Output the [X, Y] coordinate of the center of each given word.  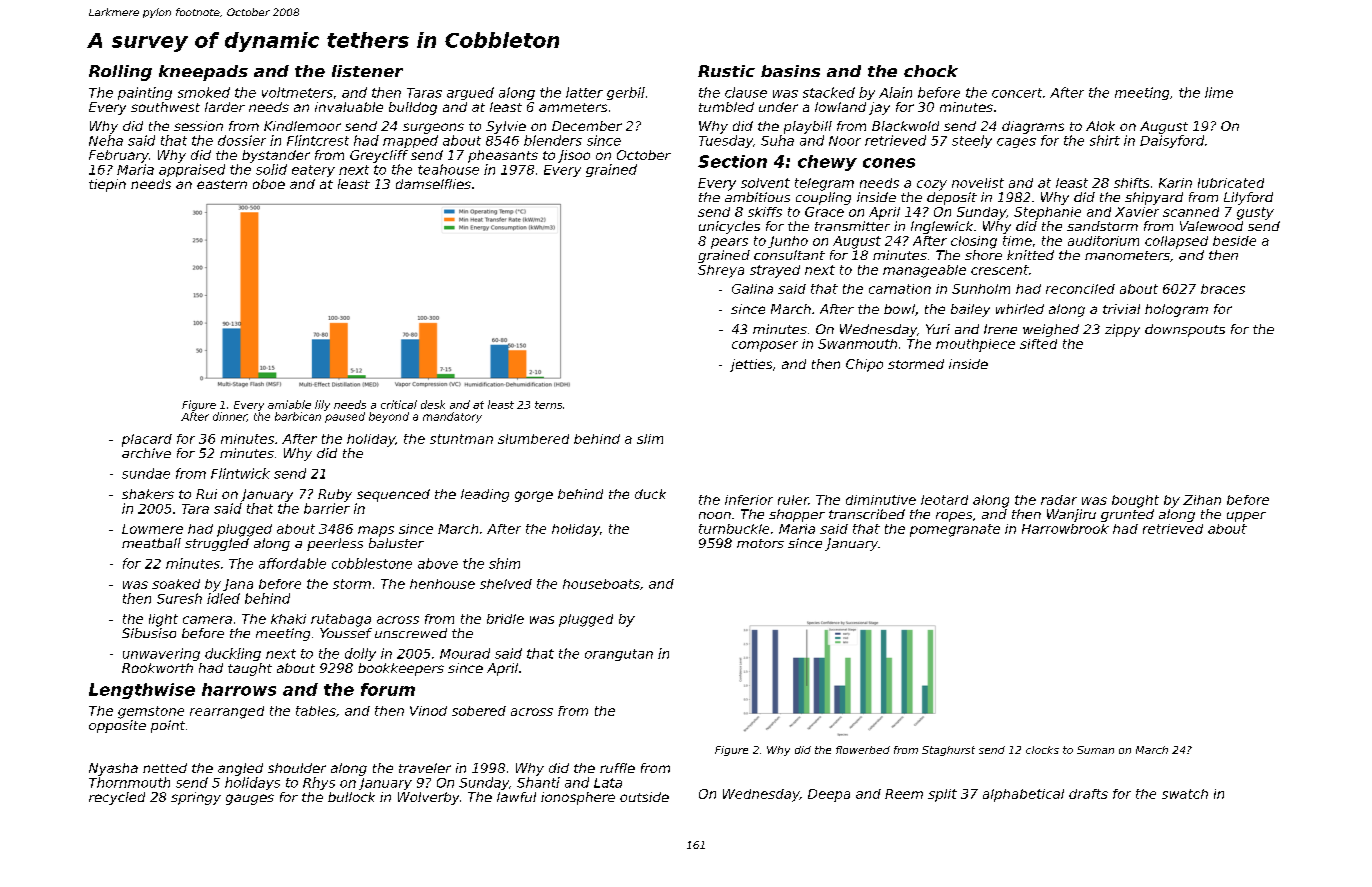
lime [1219, 92]
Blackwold [905, 126]
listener [367, 71]
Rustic [726, 71]
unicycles [729, 227]
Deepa [829, 795]
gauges [250, 799]
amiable [289, 404]
